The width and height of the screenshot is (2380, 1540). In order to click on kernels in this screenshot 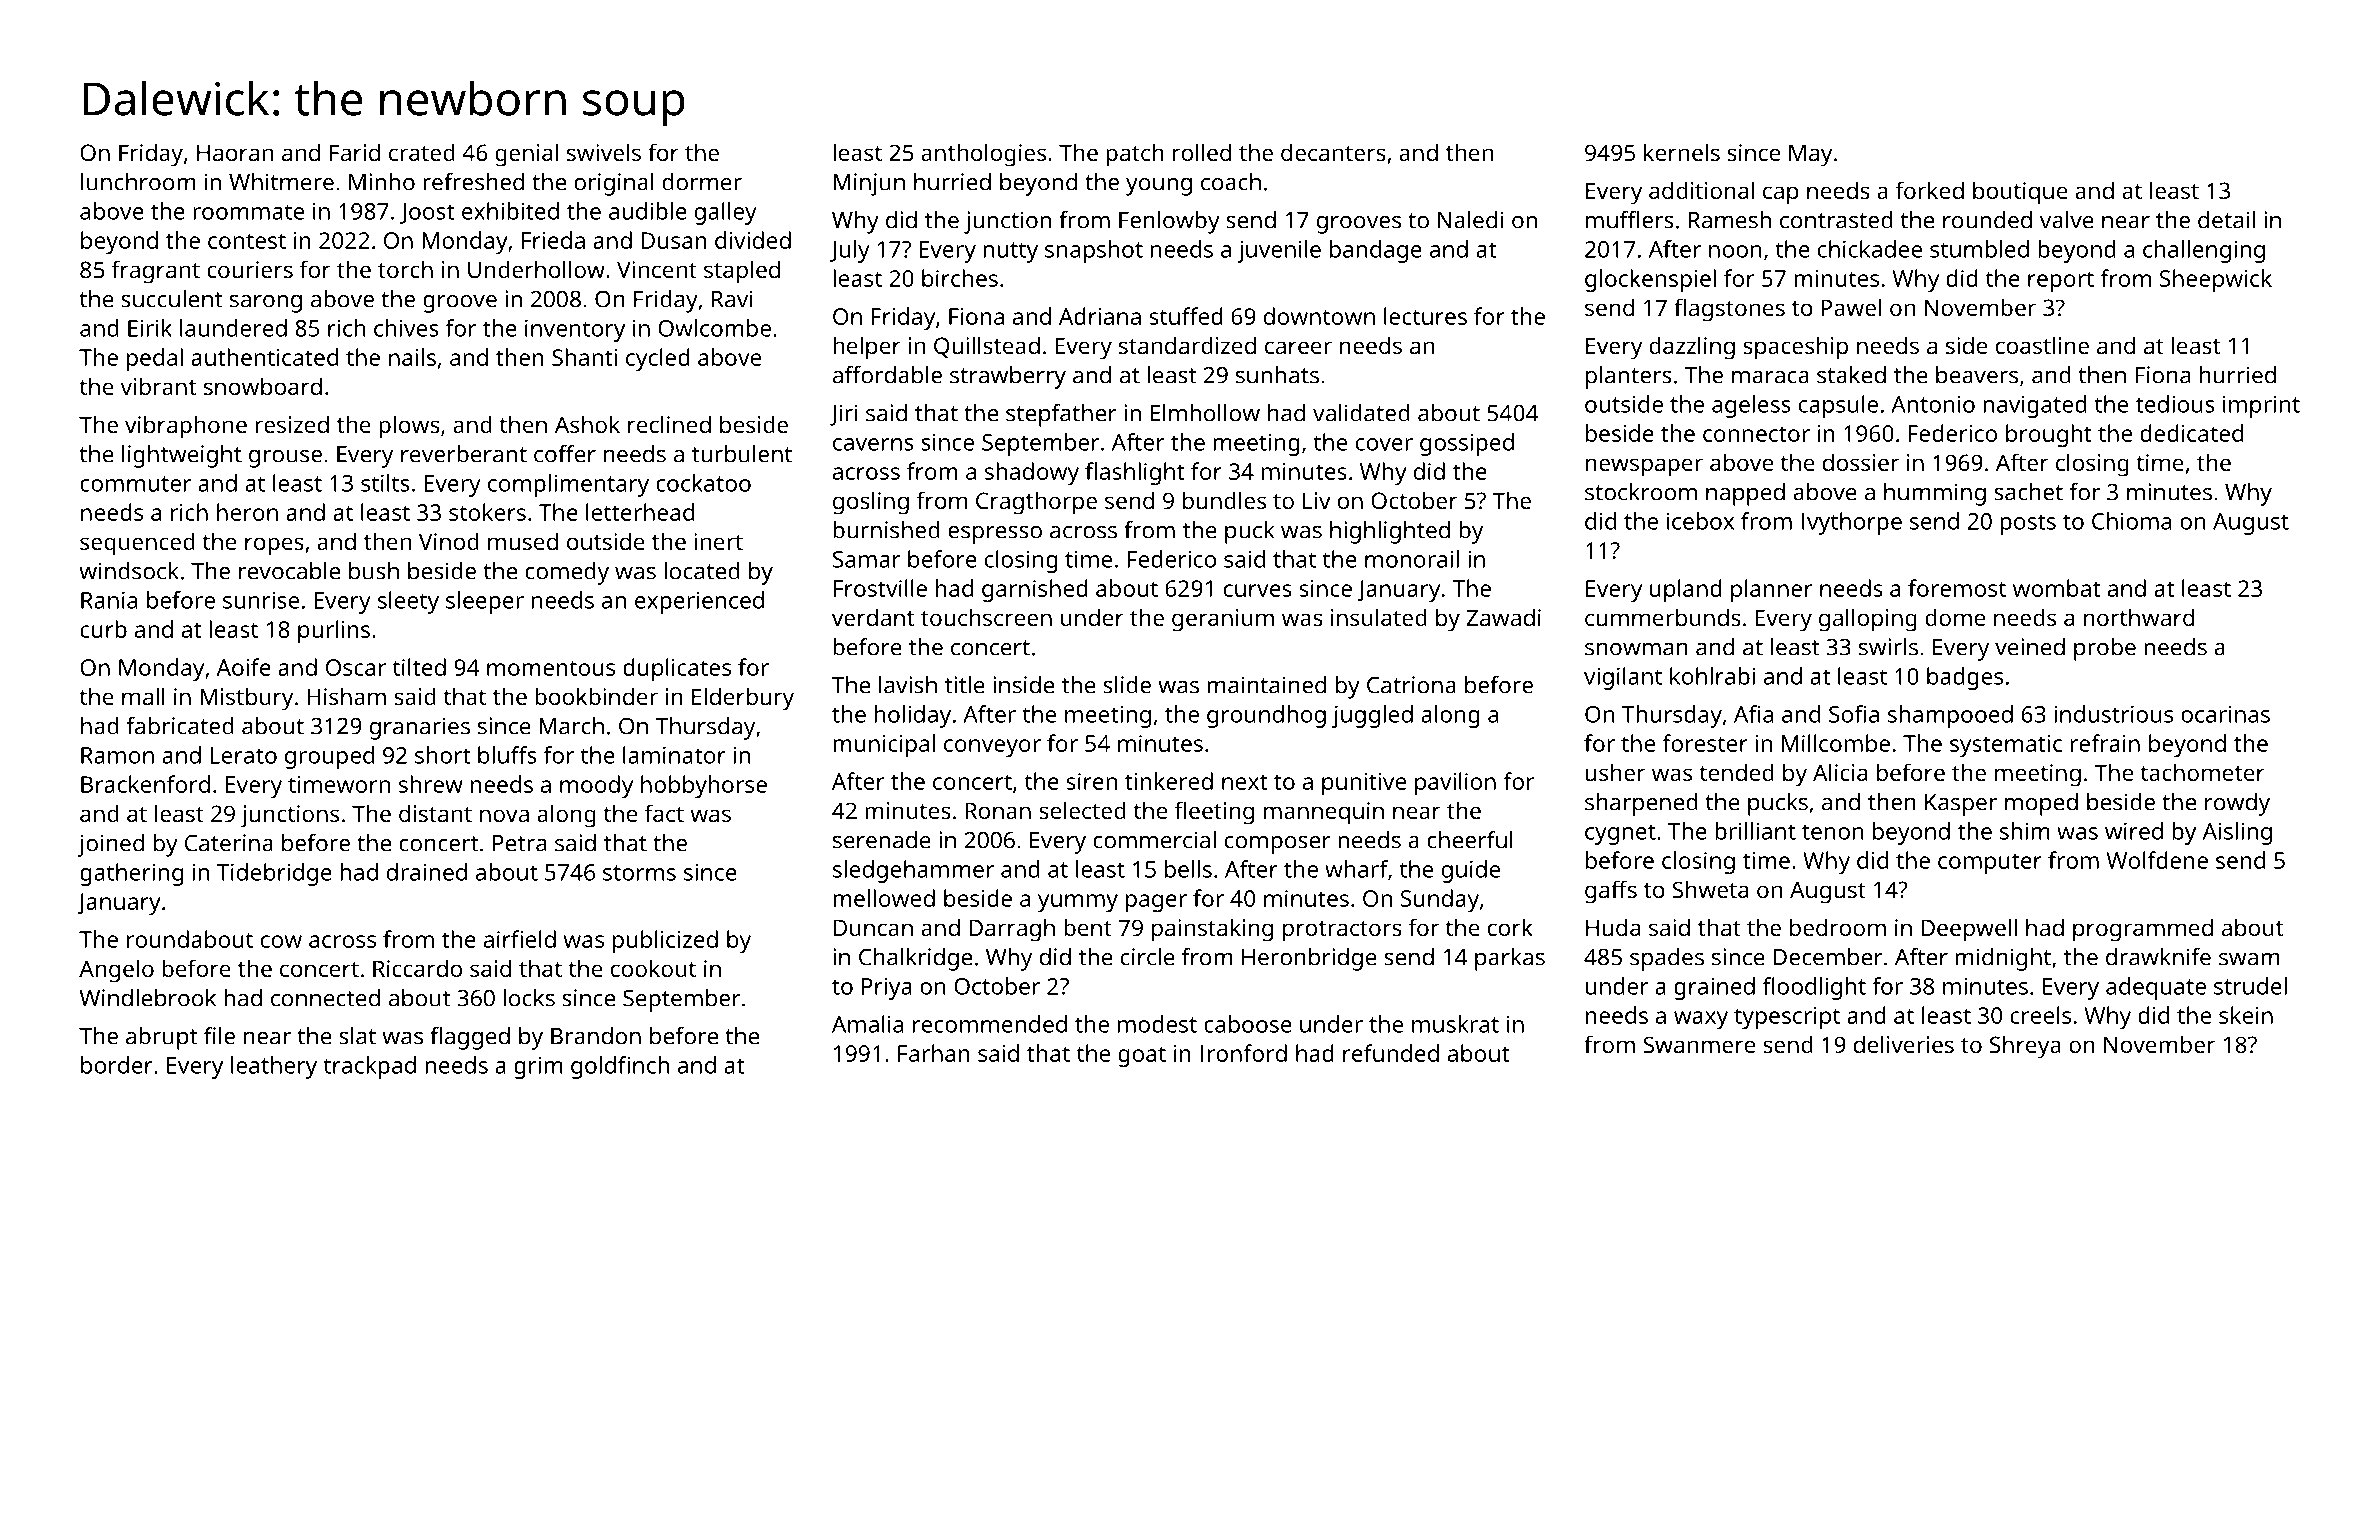, I will do `click(1682, 152)`.
